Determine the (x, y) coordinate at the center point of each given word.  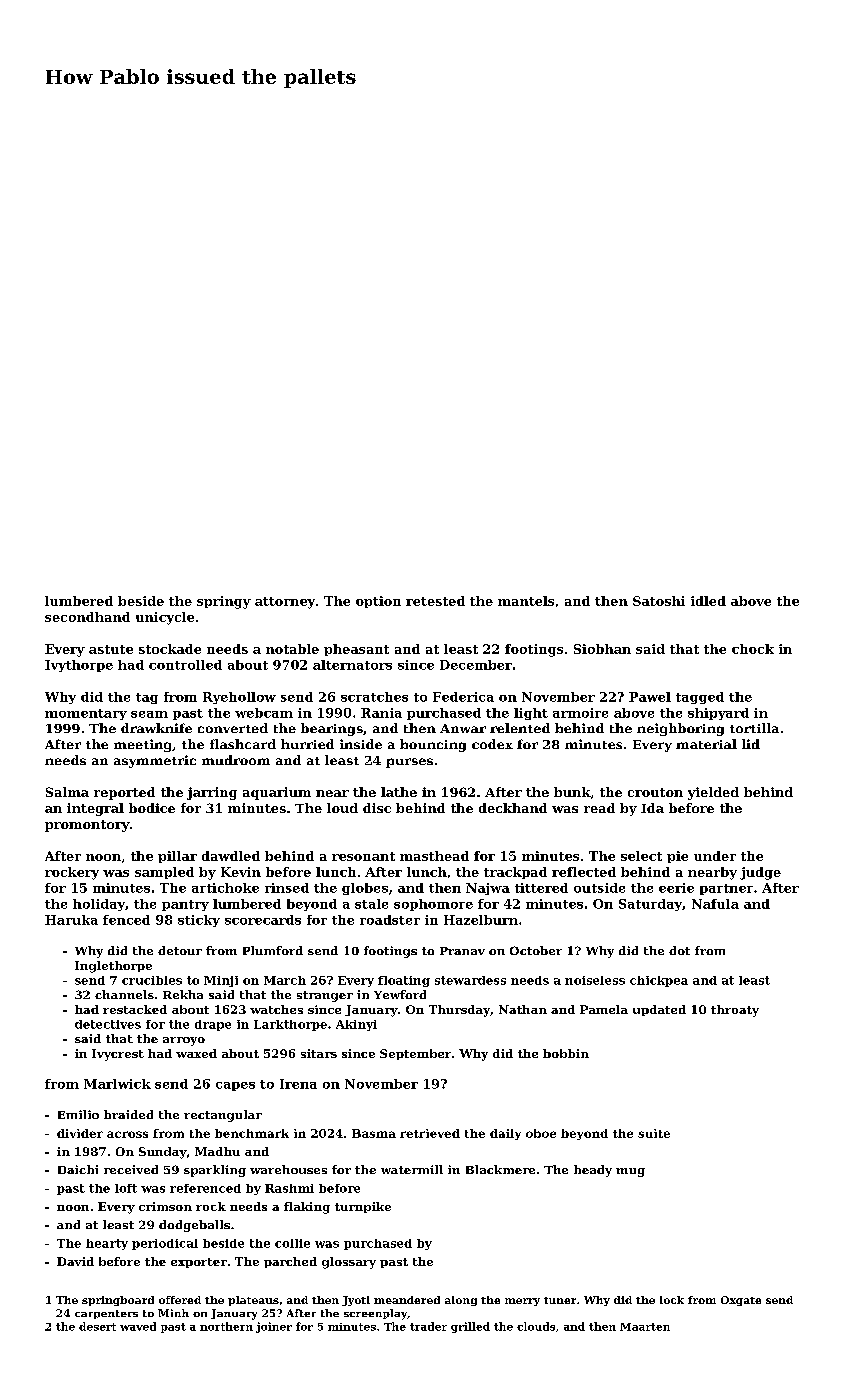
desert (97, 1326)
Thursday (459, 1011)
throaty (735, 1011)
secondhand (87, 617)
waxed (196, 1053)
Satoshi (659, 601)
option (378, 602)
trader (428, 1326)
